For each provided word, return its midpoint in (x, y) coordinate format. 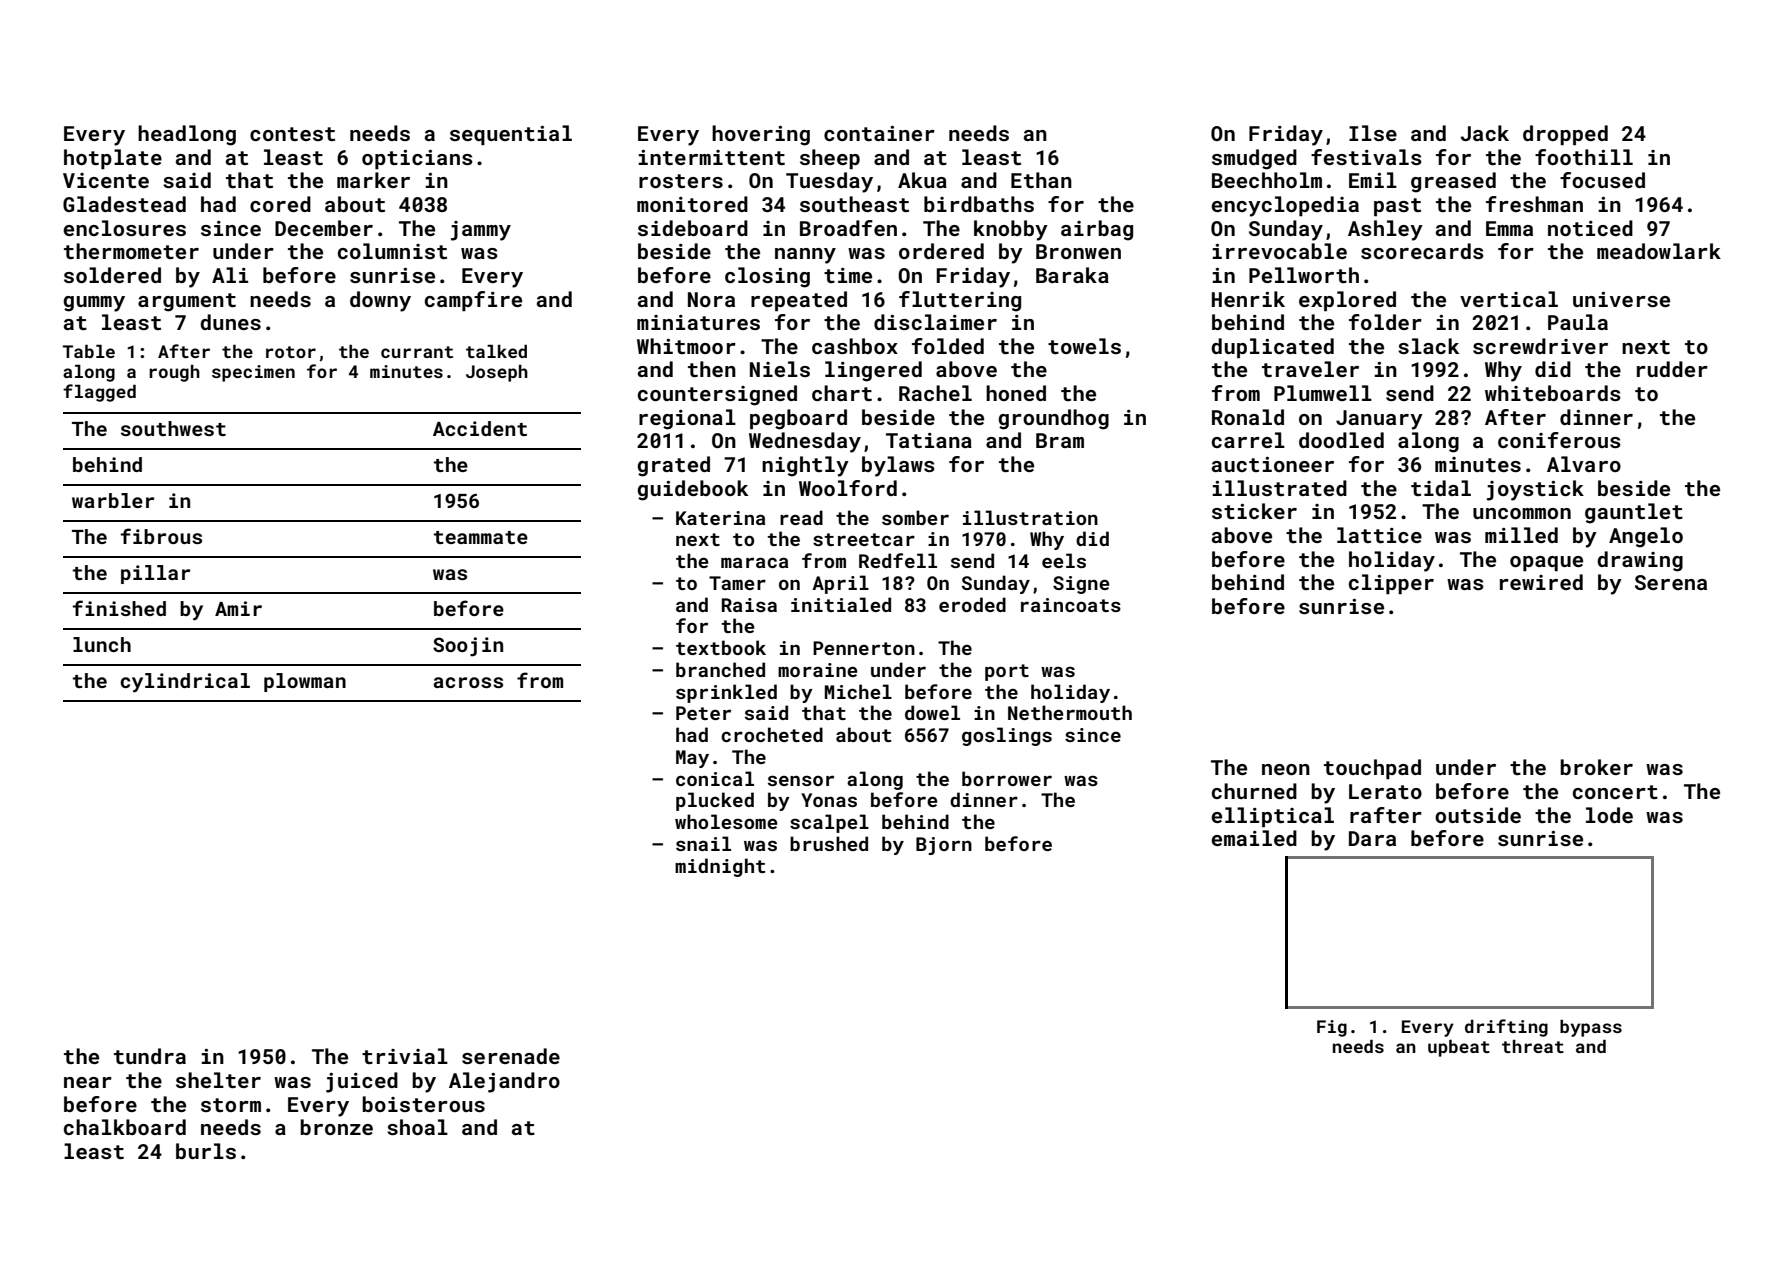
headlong (187, 135)
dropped (1565, 135)
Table (89, 351)
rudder (1672, 369)
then (712, 369)
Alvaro (1584, 464)
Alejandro (504, 1082)
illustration (1030, 517)
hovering (761, 135)
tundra (150, 1056)
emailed (1254, 838)
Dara (1372, 838)
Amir (238, 608)
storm (231, 1105)
